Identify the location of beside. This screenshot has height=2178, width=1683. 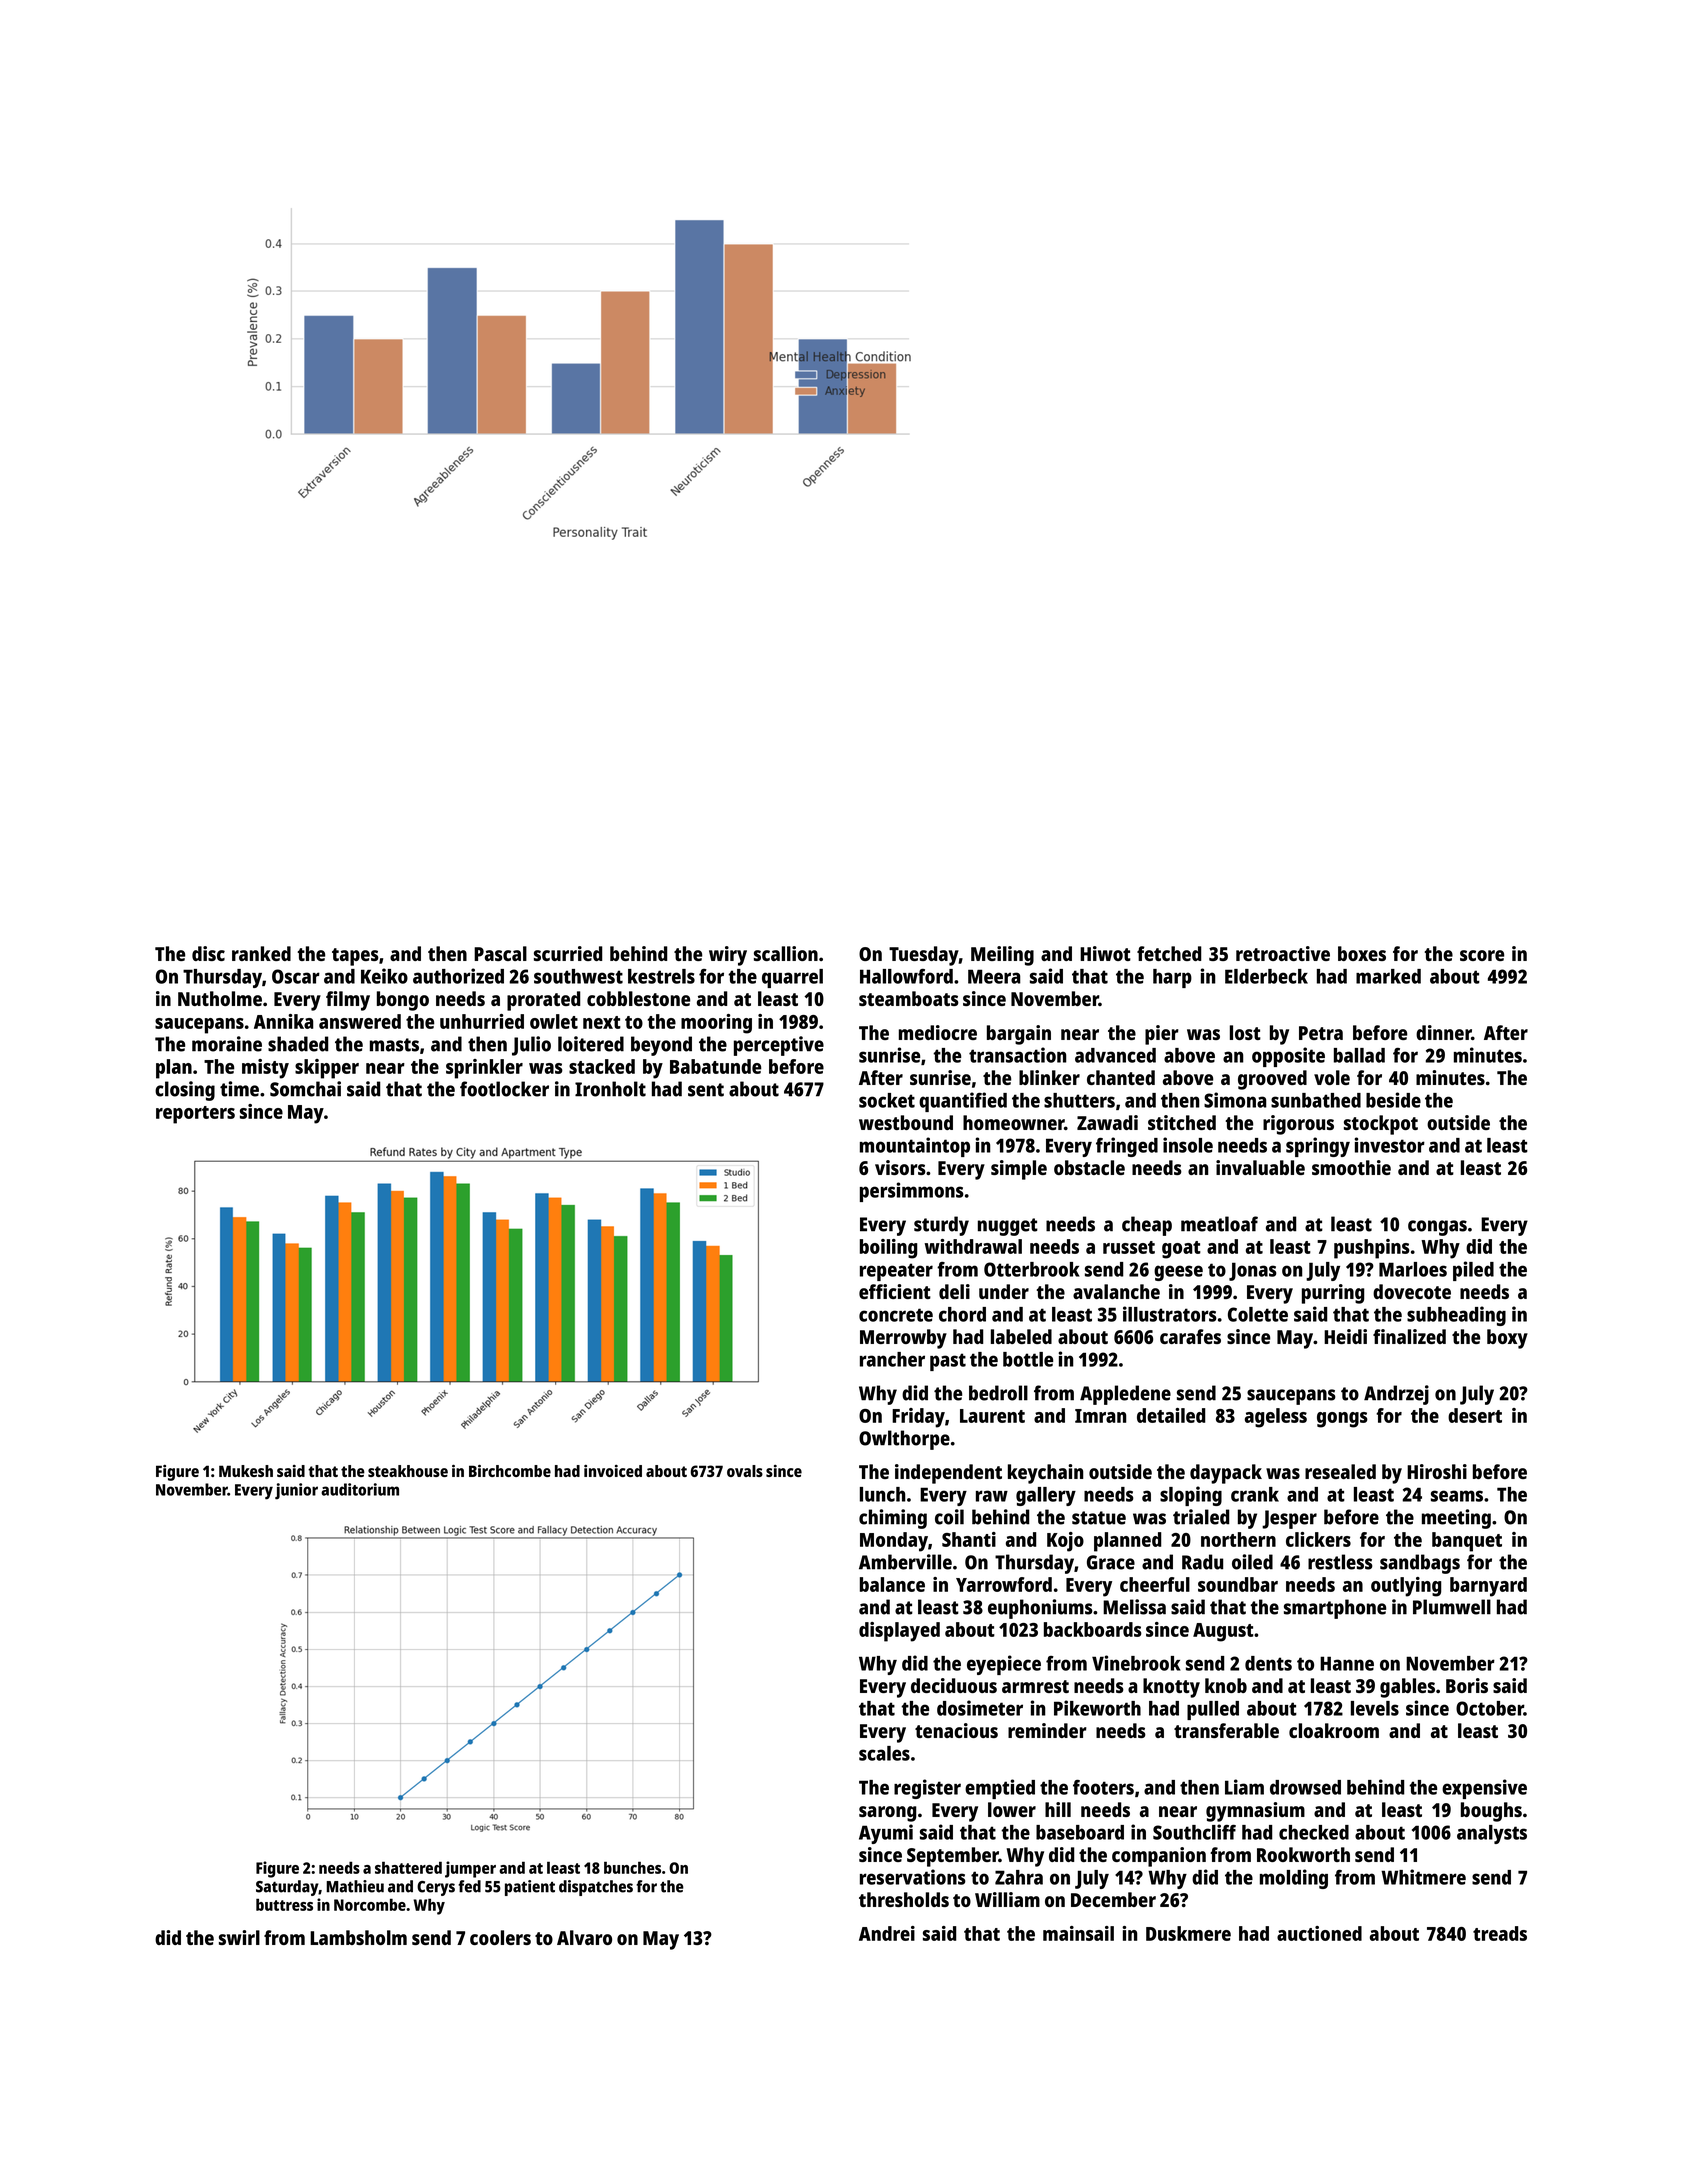
(1393, 1100).
